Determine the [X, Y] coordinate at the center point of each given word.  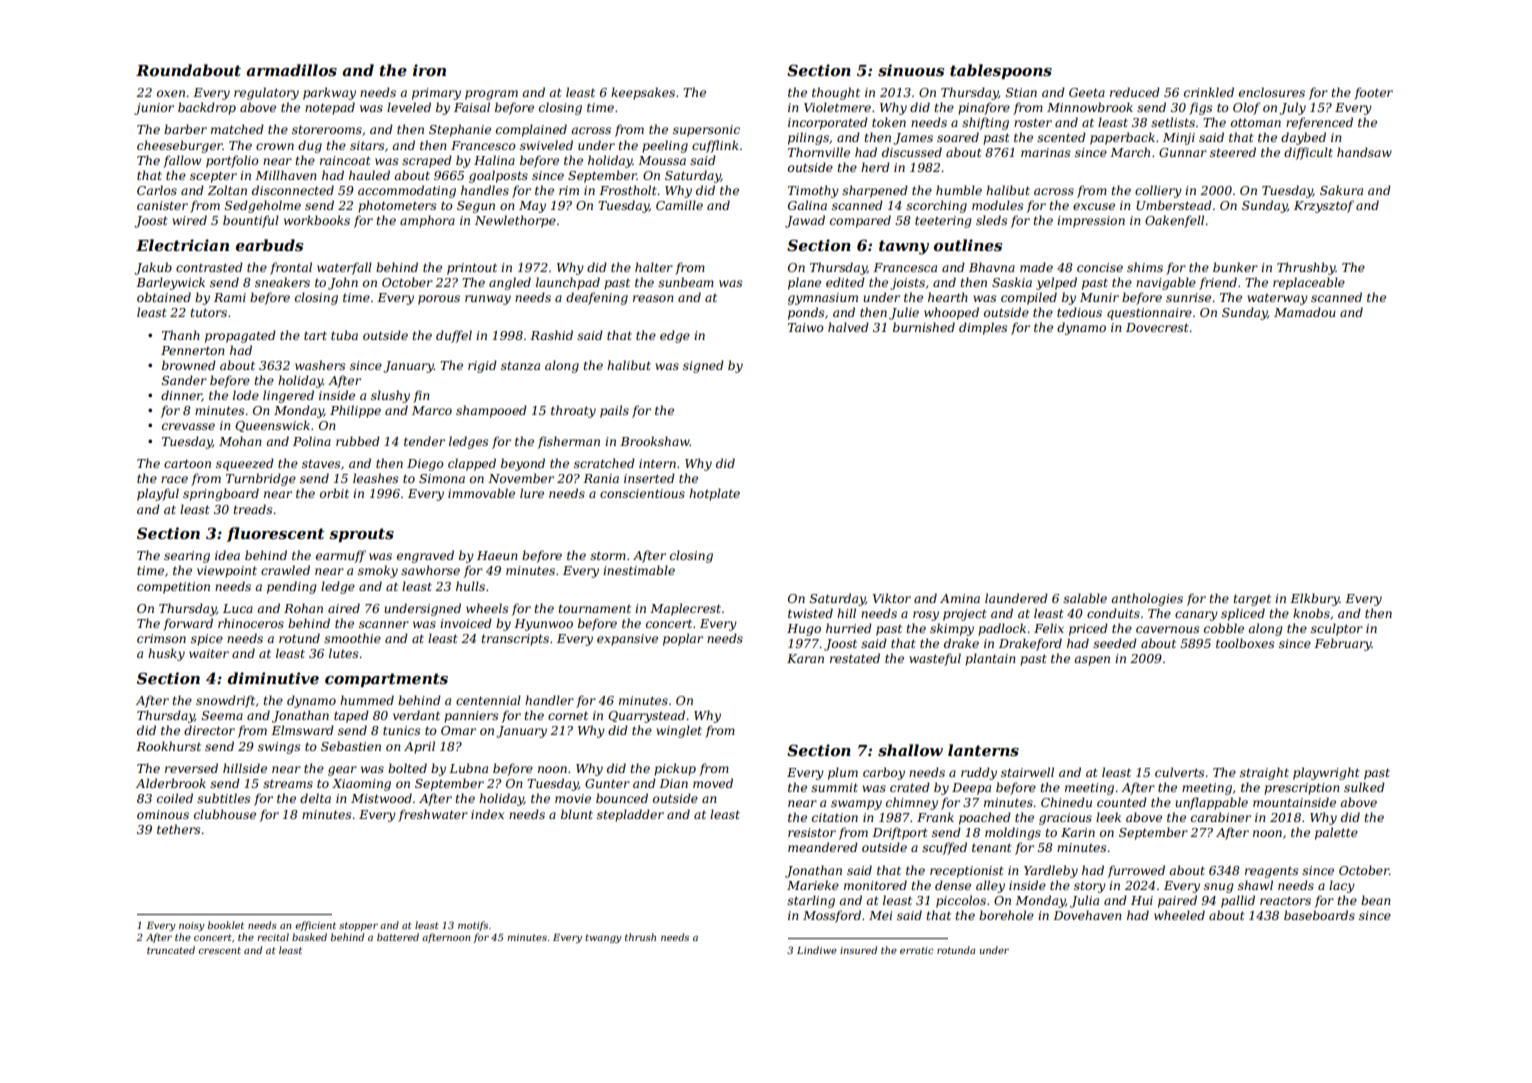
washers [320, 365]
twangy [603, 938]
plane [804, 283]
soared [958, 137]
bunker [1235, 267]
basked [309, 937]
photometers [397, 206]
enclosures [1272, 92]
